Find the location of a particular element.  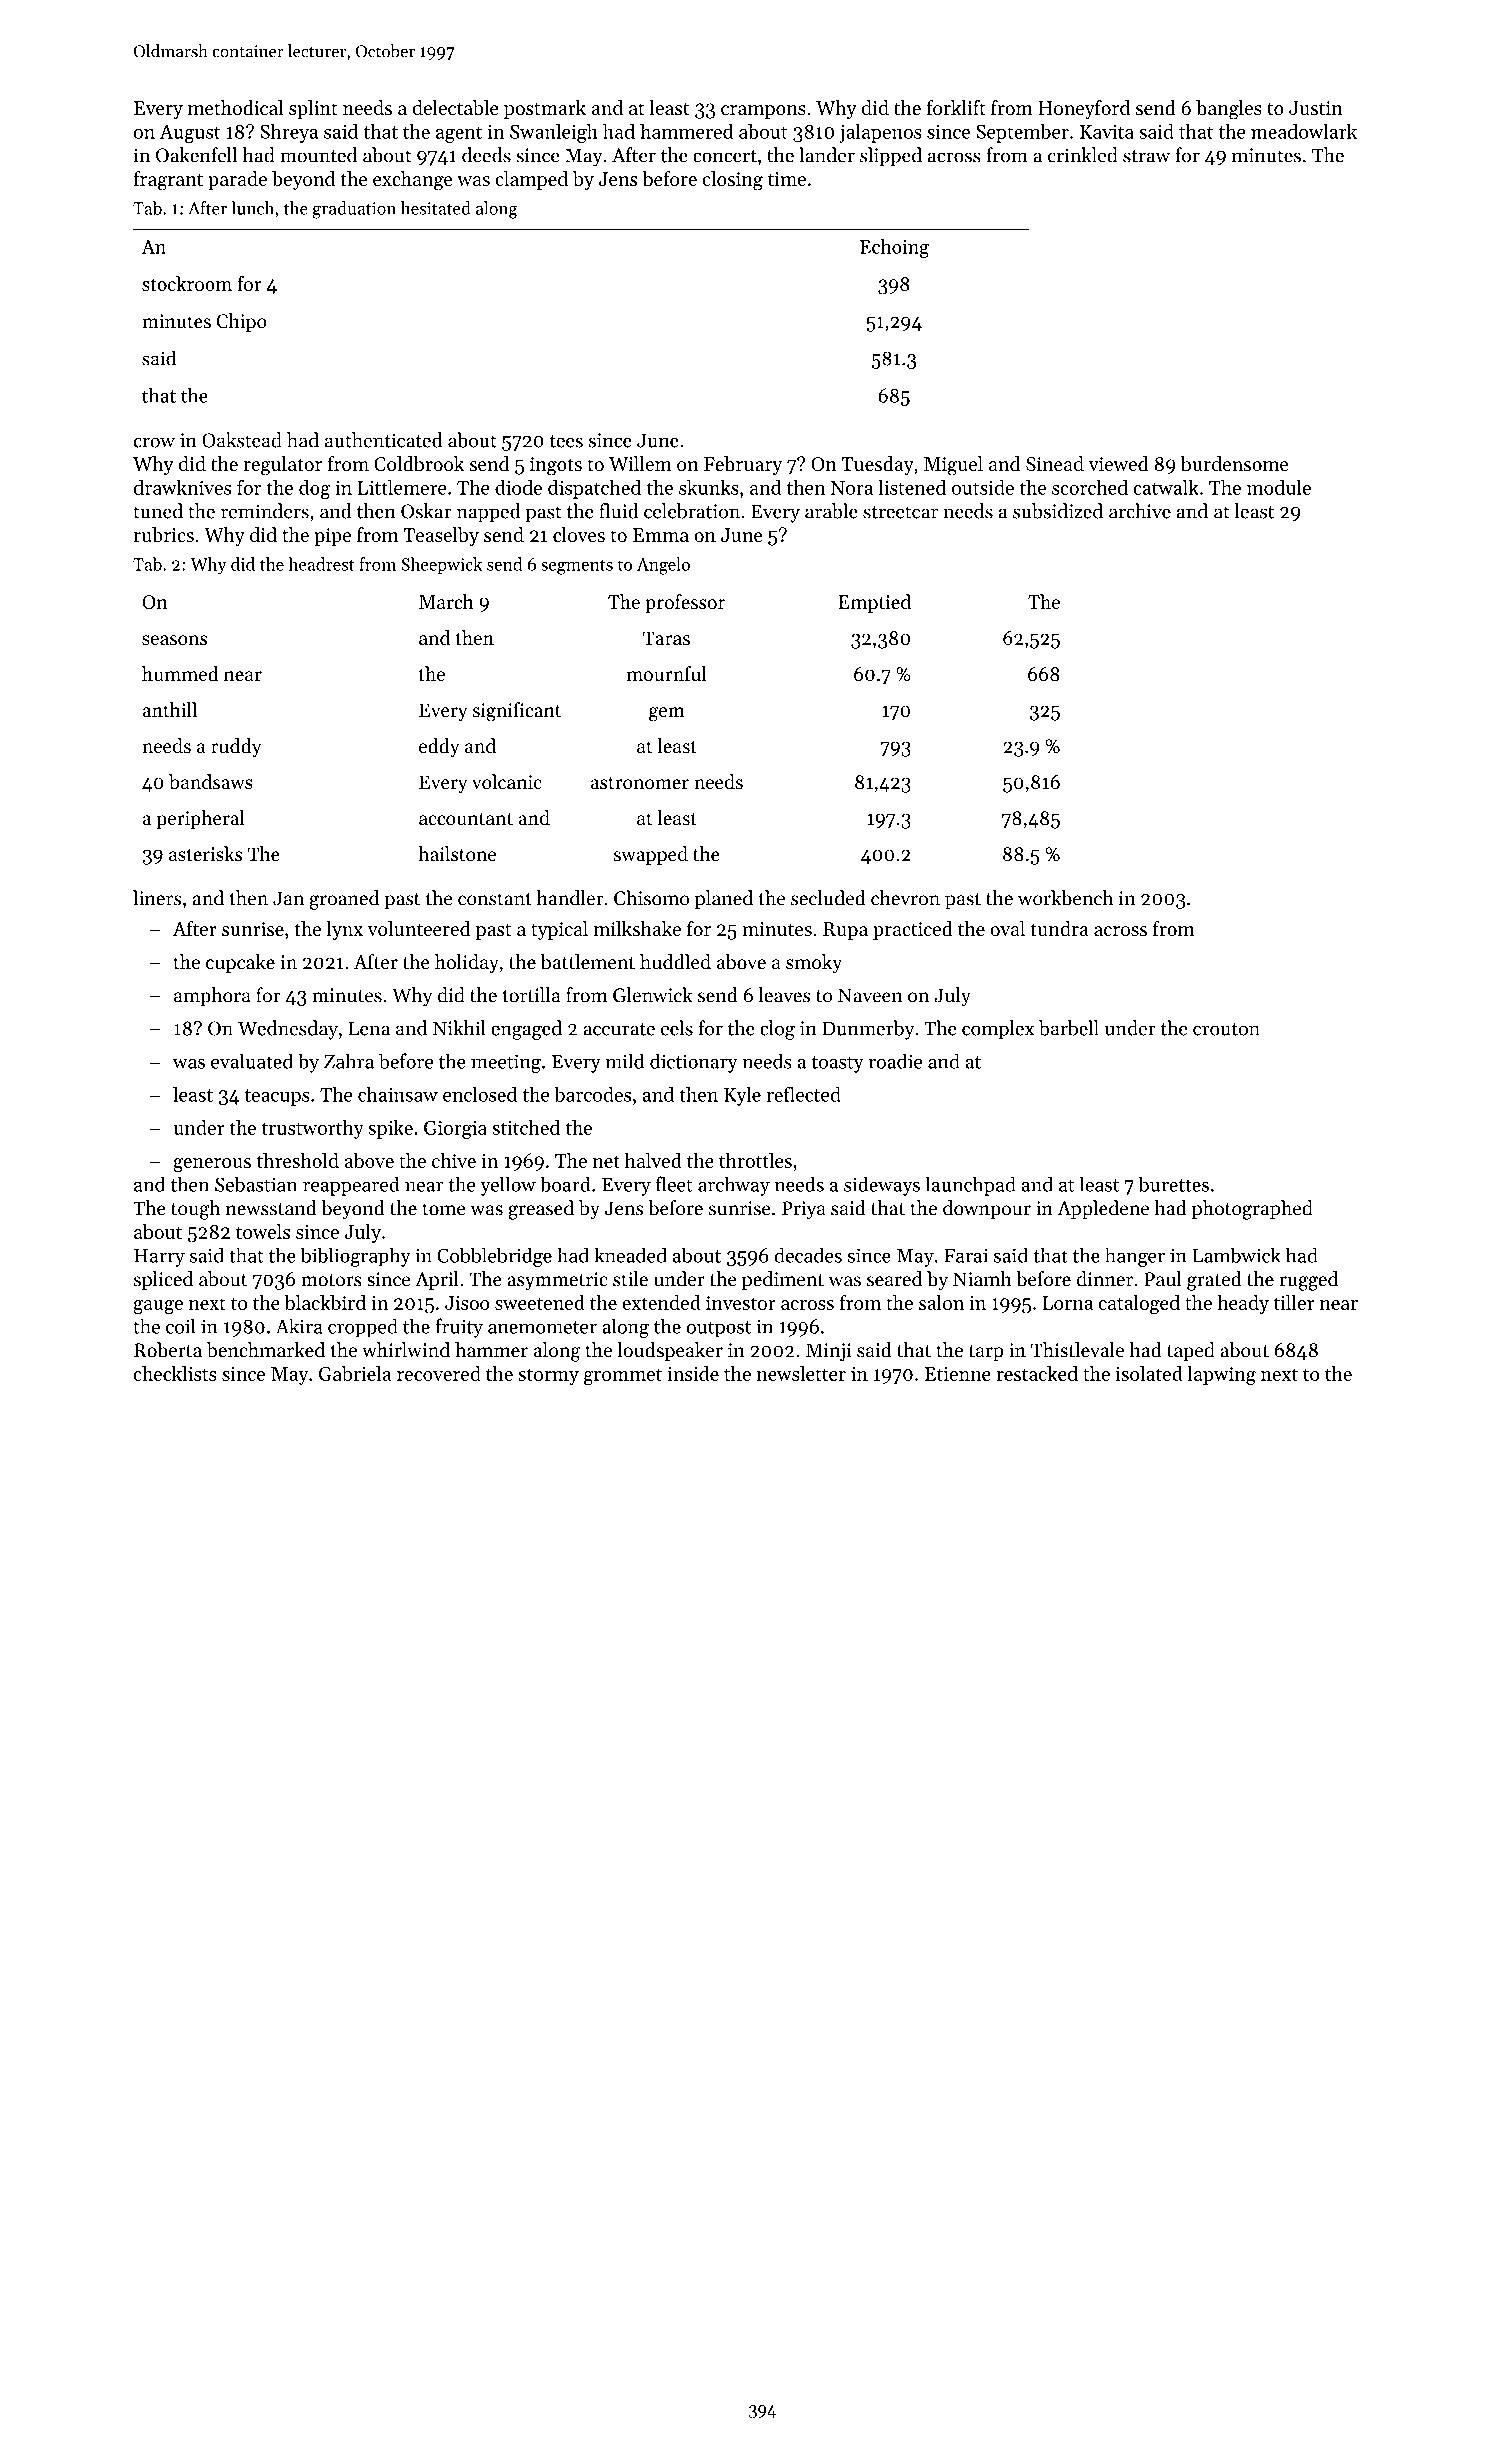

module is located at coordinates (1279, 487).
